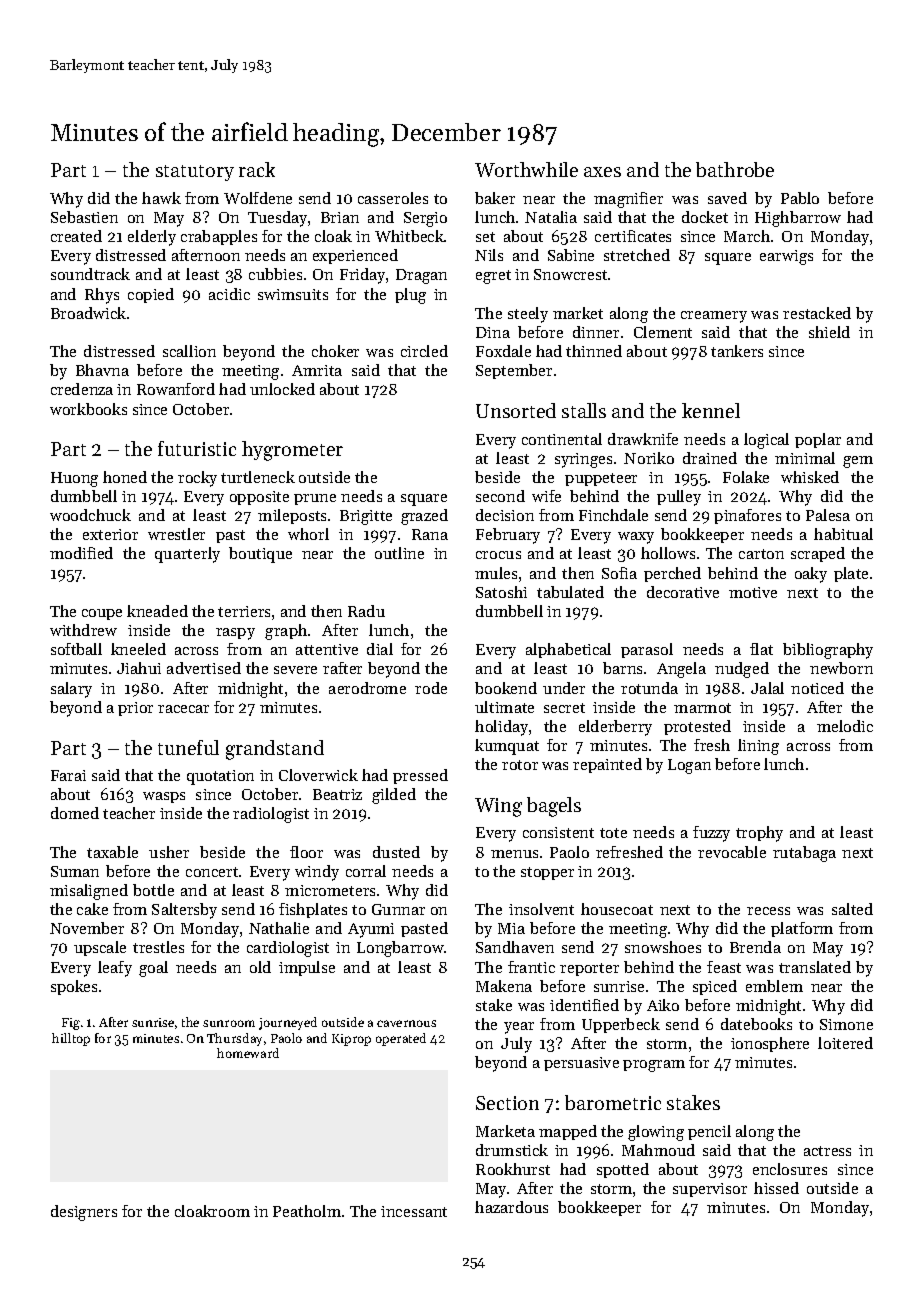 Image resolution: width=924 pixels, height=1314 pixels. What do you see at coordinates (735, 169) in the page?
I see `bathrobe` at bounding box center [735, 169].
